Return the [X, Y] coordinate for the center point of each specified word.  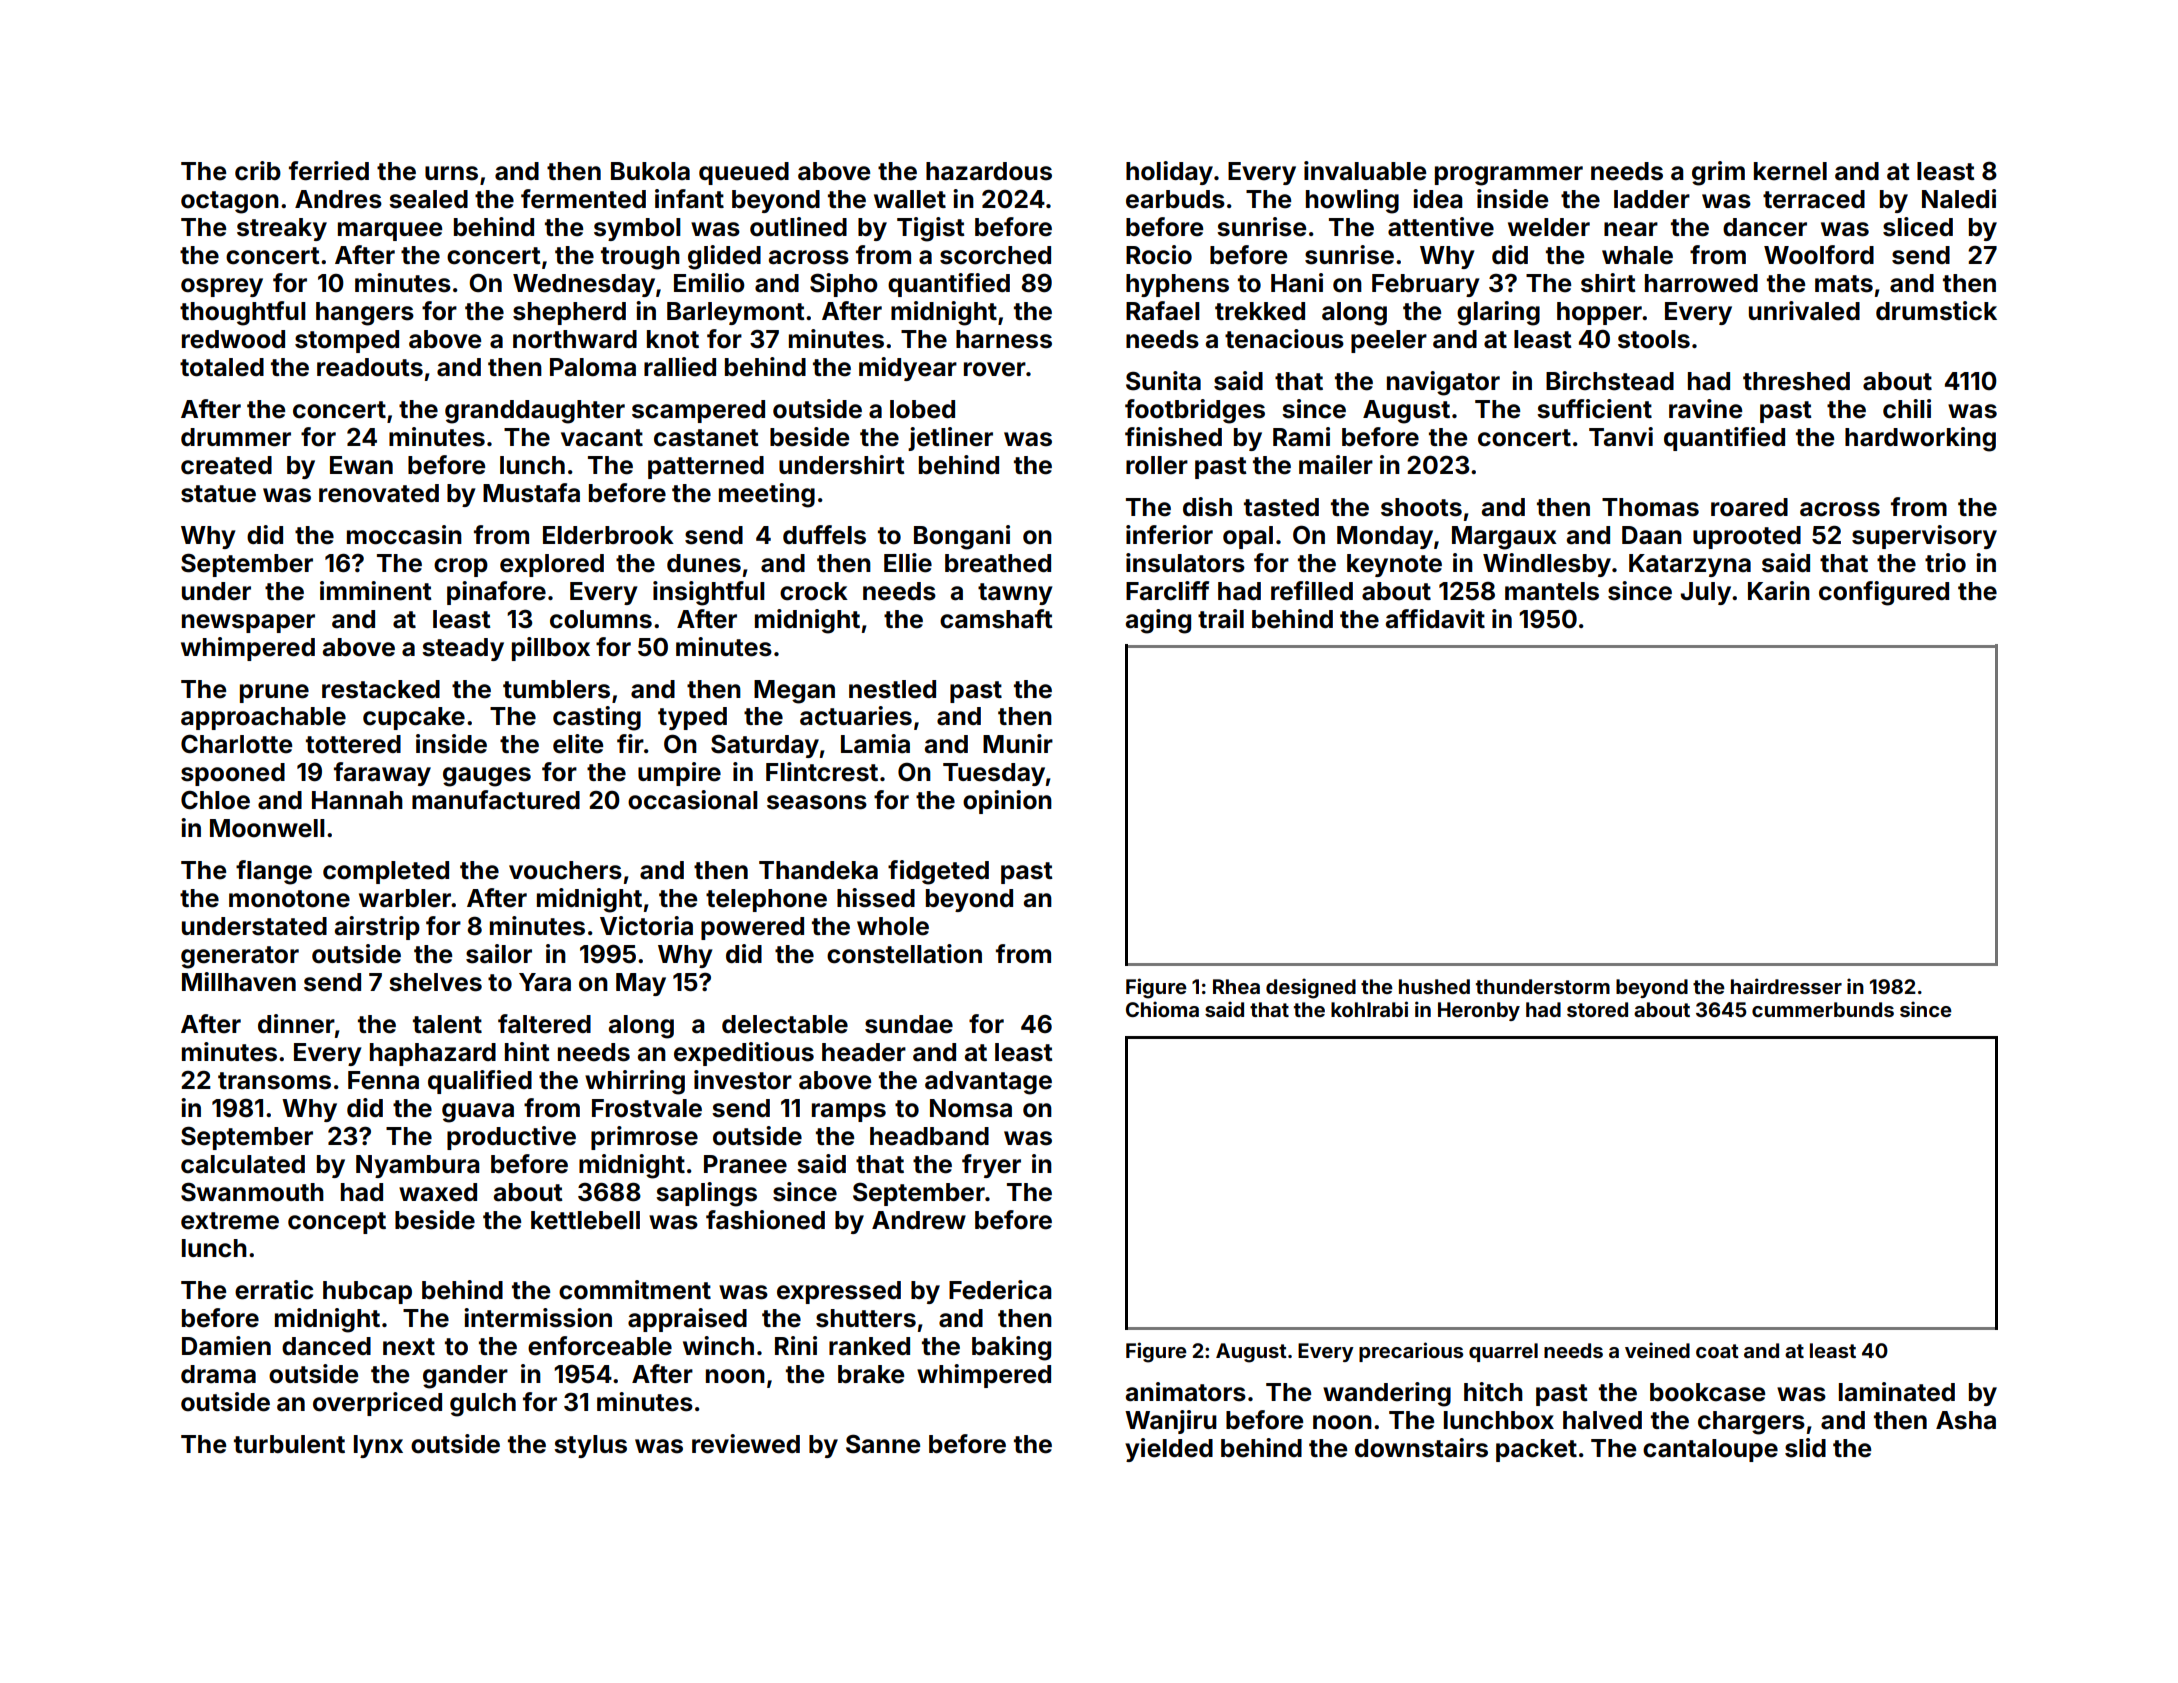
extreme [230, 1221]
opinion [1007, 802]
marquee [390, 231]
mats [1844, 284]
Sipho [844, 285]
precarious [1411, 1352]
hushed [1434, 986]
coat [1717, 1351]
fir [630, 743]
